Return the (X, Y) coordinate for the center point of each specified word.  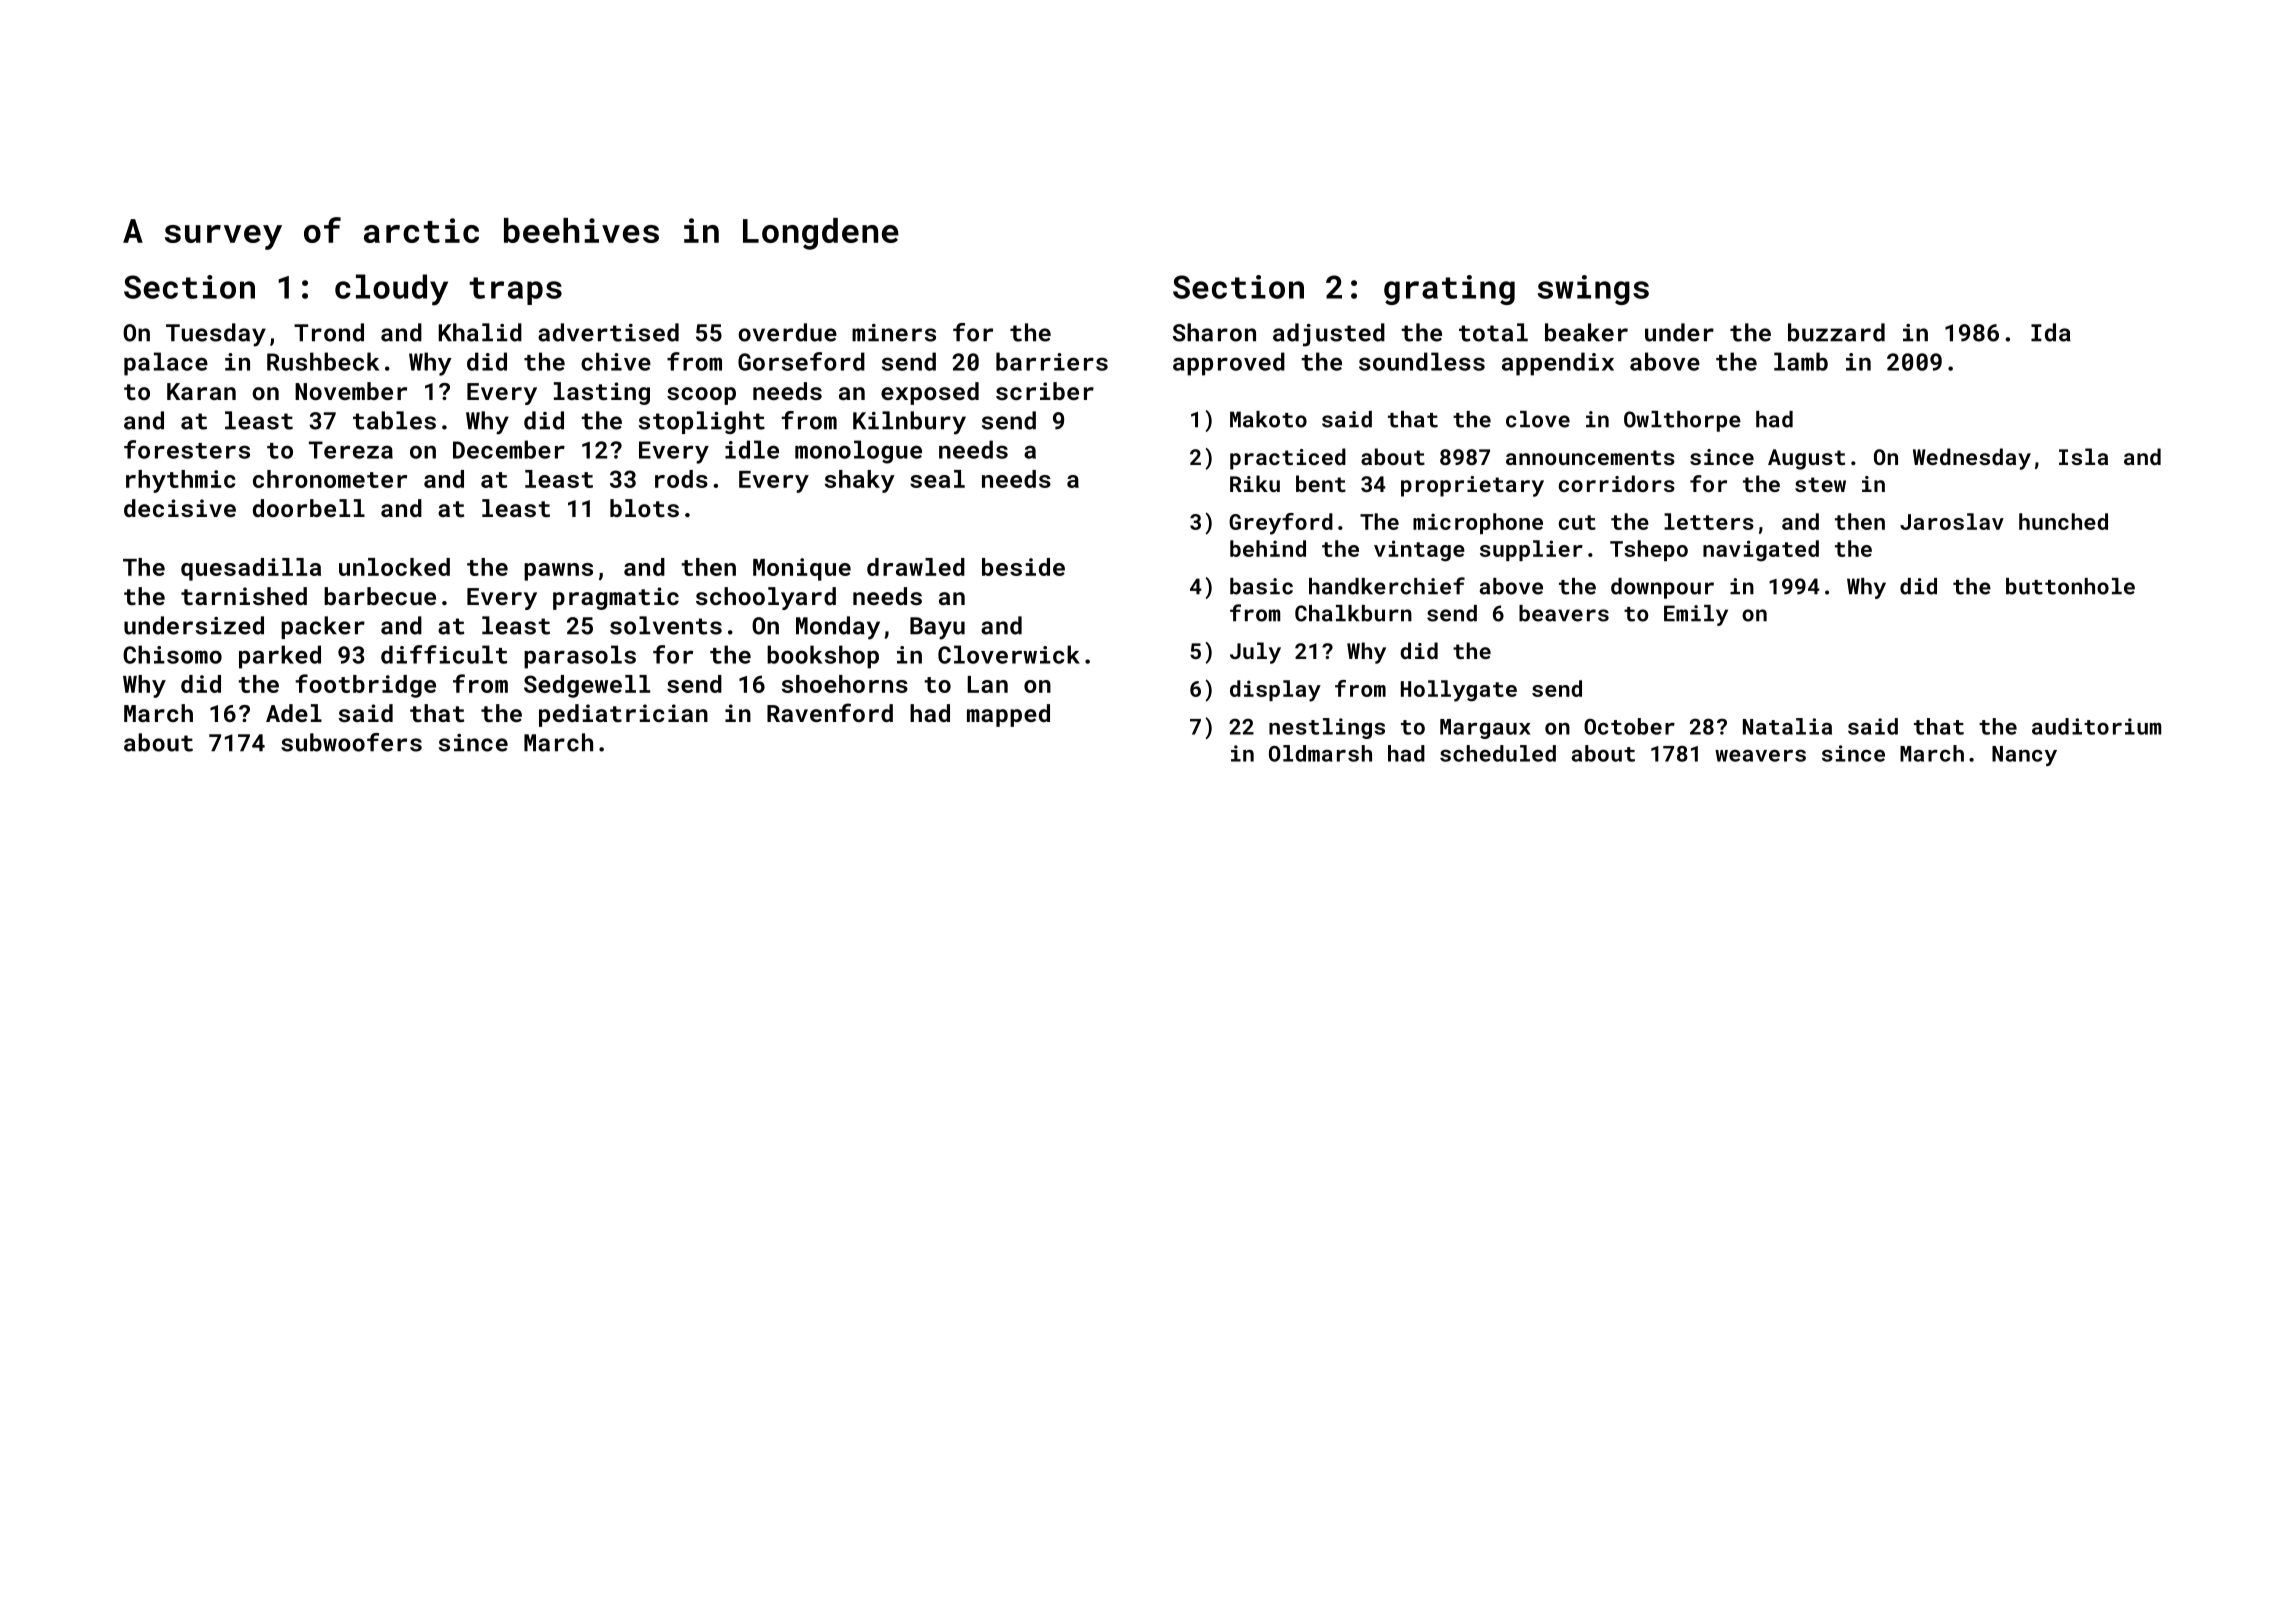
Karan (201, 391)
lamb (1801, 361)
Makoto (1268, 419)
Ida (2051, 332)
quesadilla (251, 569)
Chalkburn (1353, 613)
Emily (1696, 615)
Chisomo (172, 654)
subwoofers (351, 742)
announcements (1590, 457)
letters (1709, 521)
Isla (2083, 456)
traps (515, 291)
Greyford (1281, 524)
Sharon (1214, 332)
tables (394, 420)
